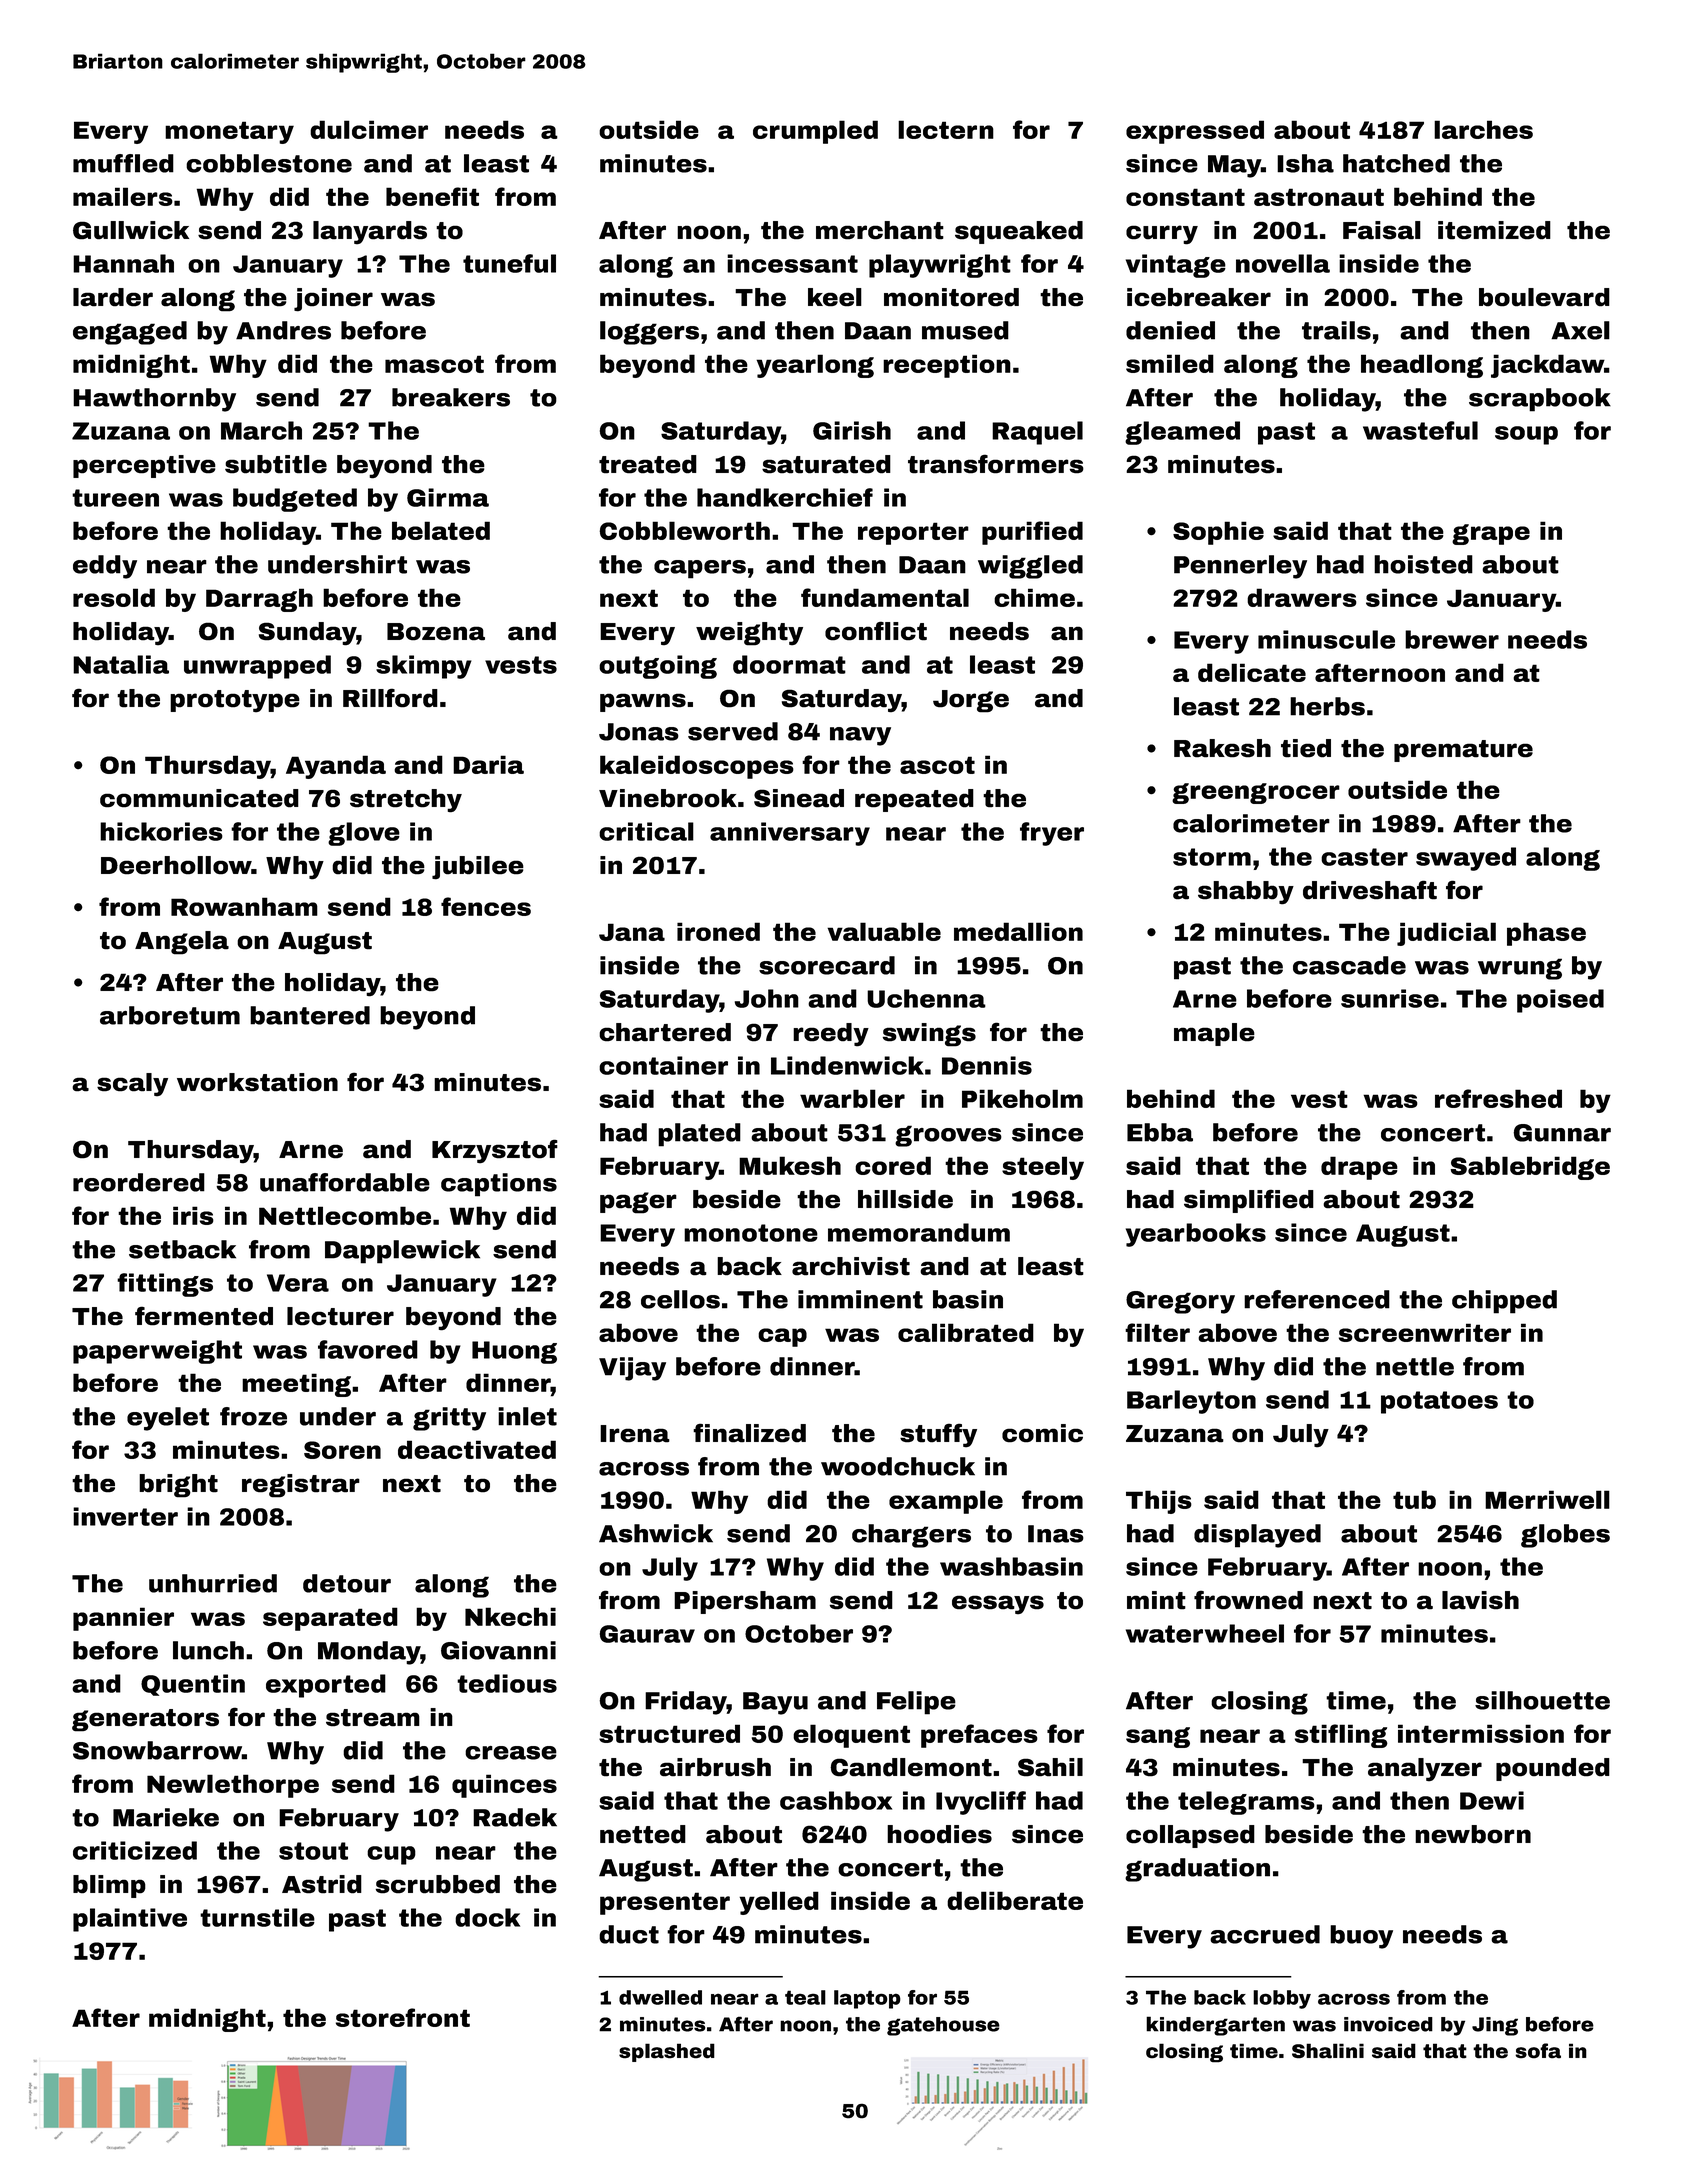 This page has height=2178, width=1683. What do you see at coordinates (876, 631) in the page?
I see `conflict` at bounding box center [876, 631].
